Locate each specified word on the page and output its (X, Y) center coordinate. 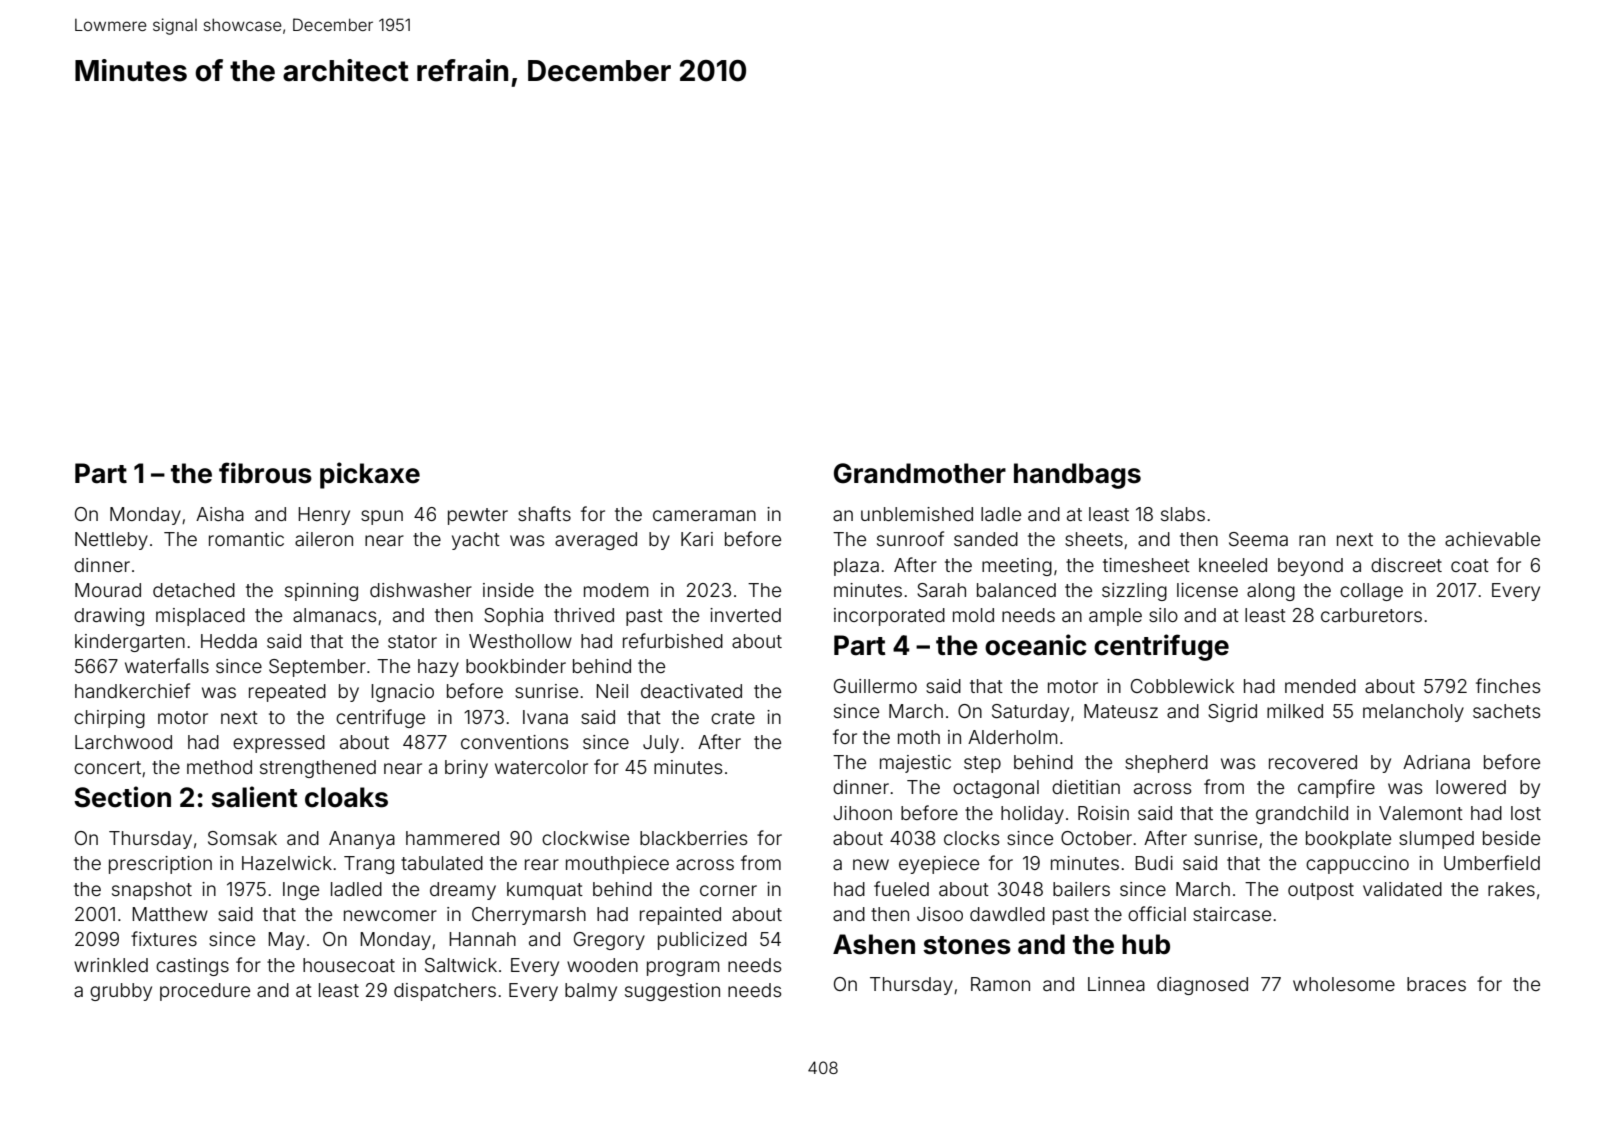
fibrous (265, 473)
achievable (1492, 539)
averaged (596, 541)
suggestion (672, 992)
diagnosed (1202, 986)
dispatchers (445, 992)
